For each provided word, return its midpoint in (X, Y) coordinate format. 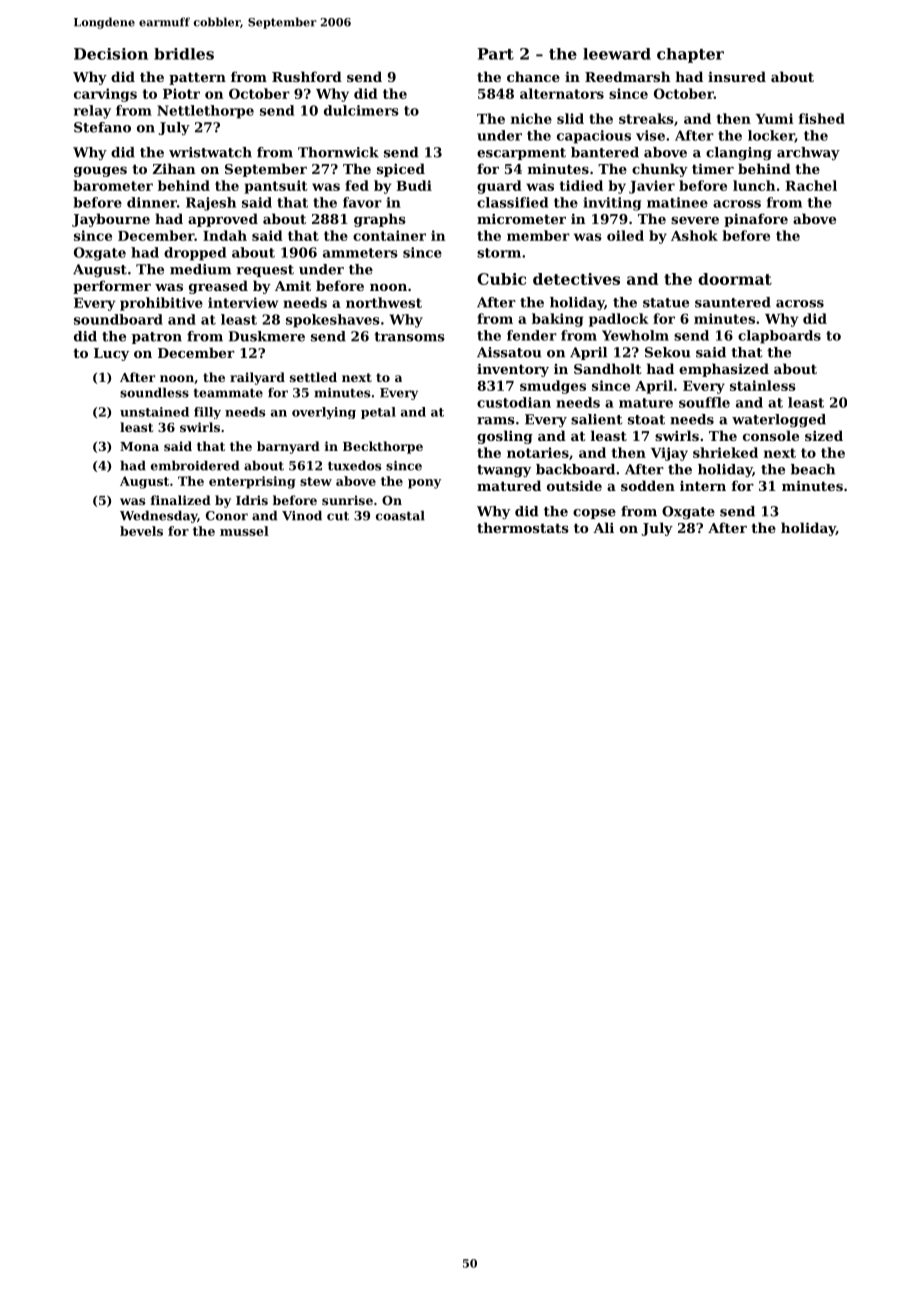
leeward (617, 54)
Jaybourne (111, 220)
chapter (690, 55)
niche (531, 118)
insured (737, 76)
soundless (154, 392)
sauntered (733, 302)
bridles (184, 54)
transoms (409, 337)
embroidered (195, 465)
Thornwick (338, 152)
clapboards (779, 337)
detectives (576, 279)
